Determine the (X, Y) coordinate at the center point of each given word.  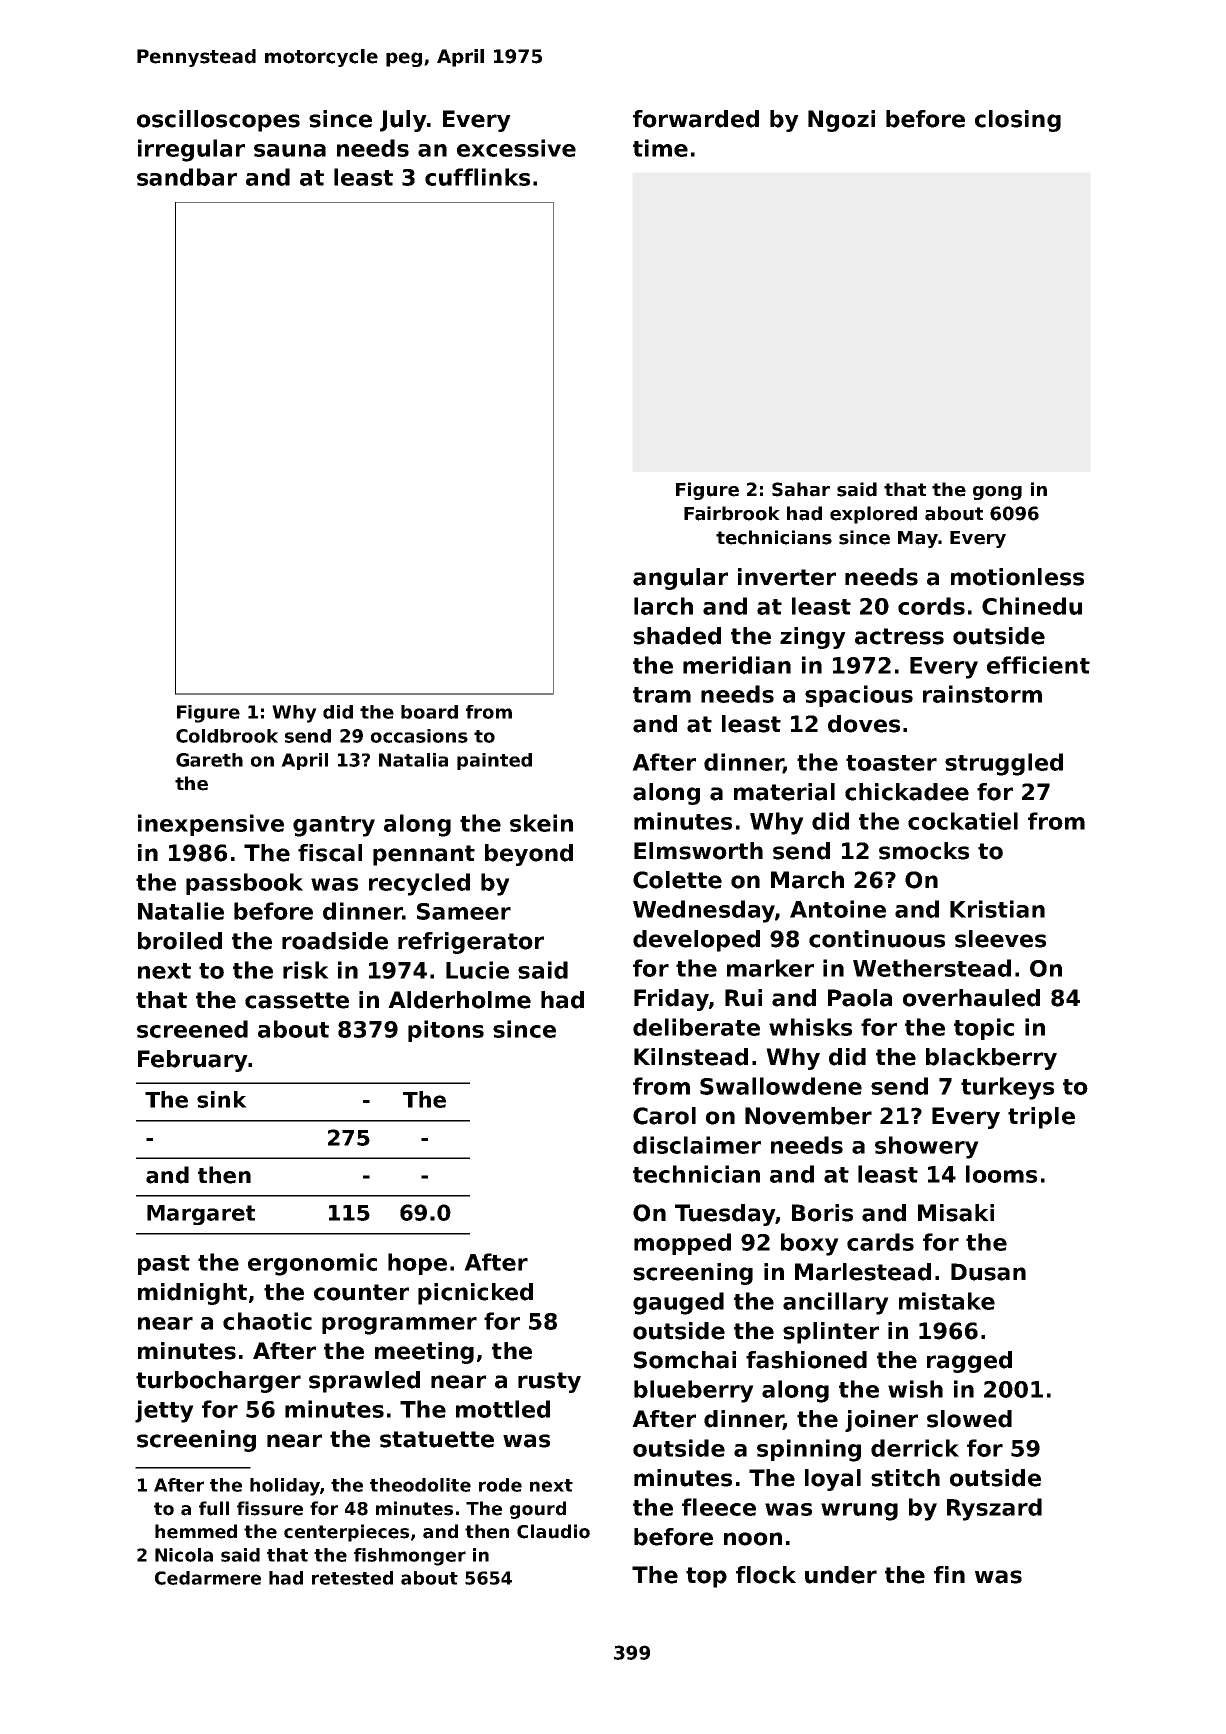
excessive (516, 148)
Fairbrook (732, 513)
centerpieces (346, 1533)
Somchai (685, 1360)
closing (1018, 121)
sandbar (187, 177)
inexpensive (211, 825)
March (807, 880)
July (403, 121)
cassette (297, 1000)
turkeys (1007, 1088)
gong (997, 493)
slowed (969, 1419)
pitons (446, 1031)
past (164, 1265)
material (784, 792)
